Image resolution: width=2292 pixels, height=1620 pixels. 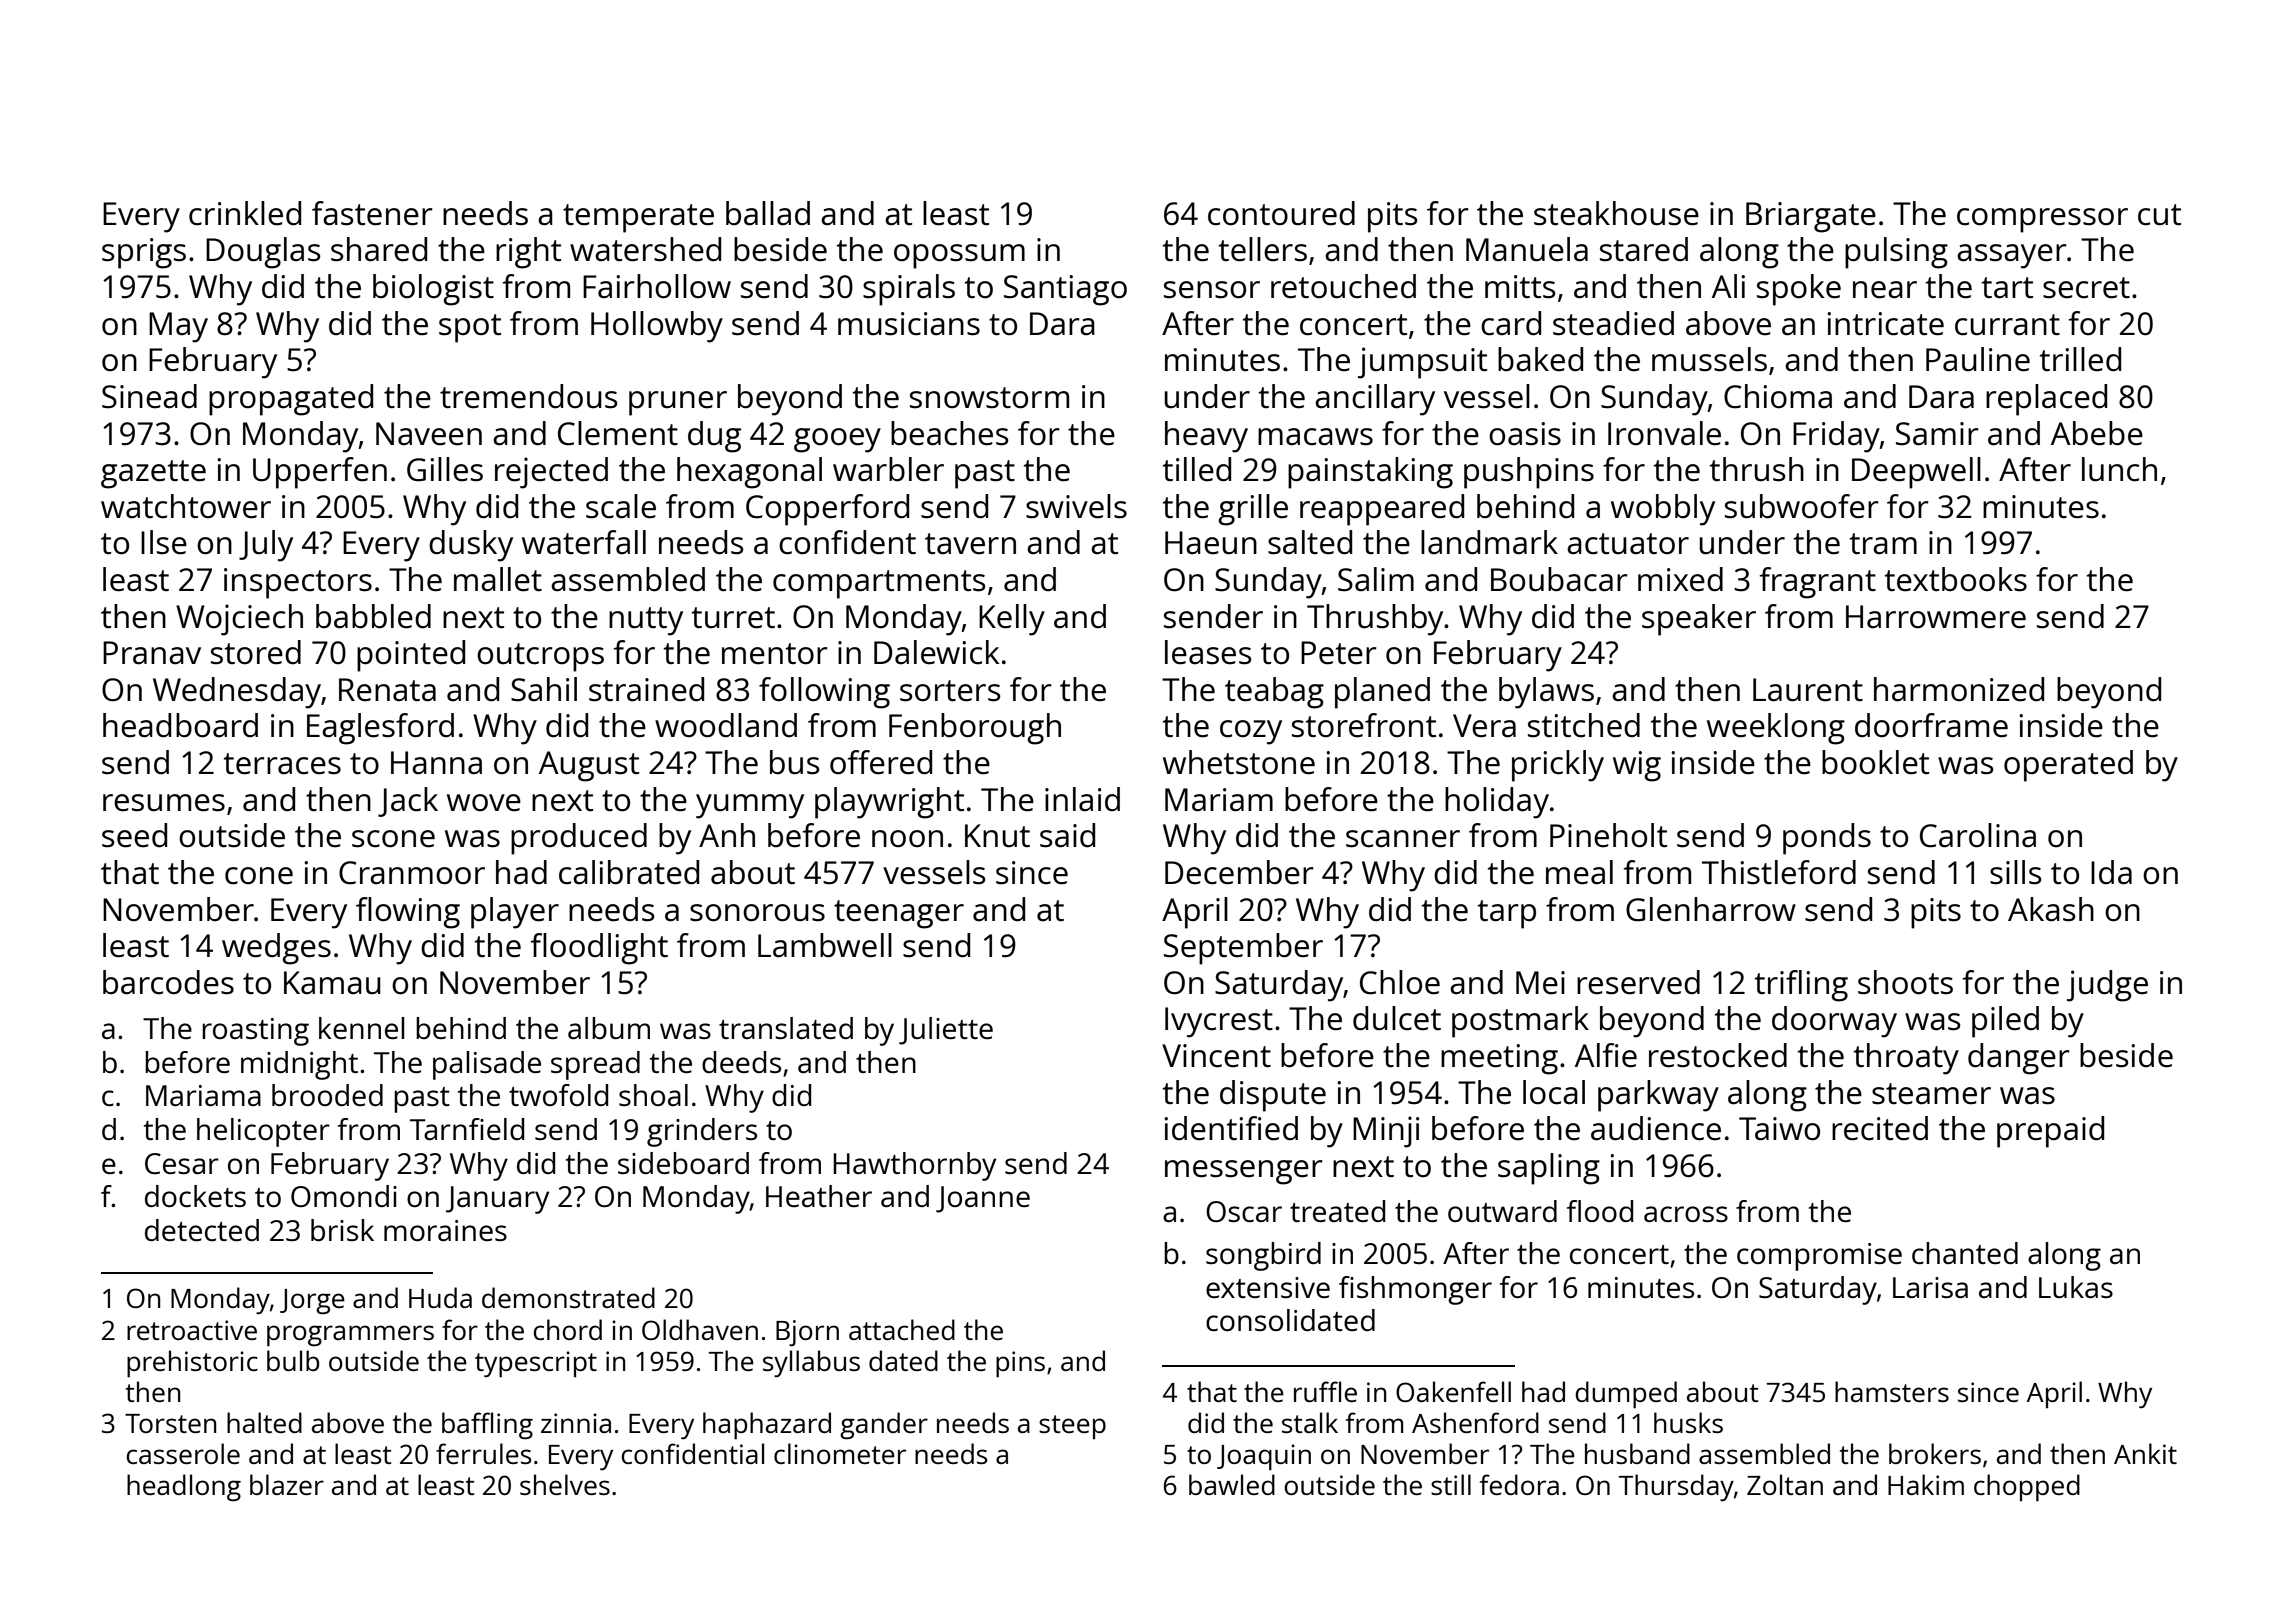 What do you see at coordinates (1281, 213) in the screenshot?
I see `contoured` at bounding box center [1281, 213].
